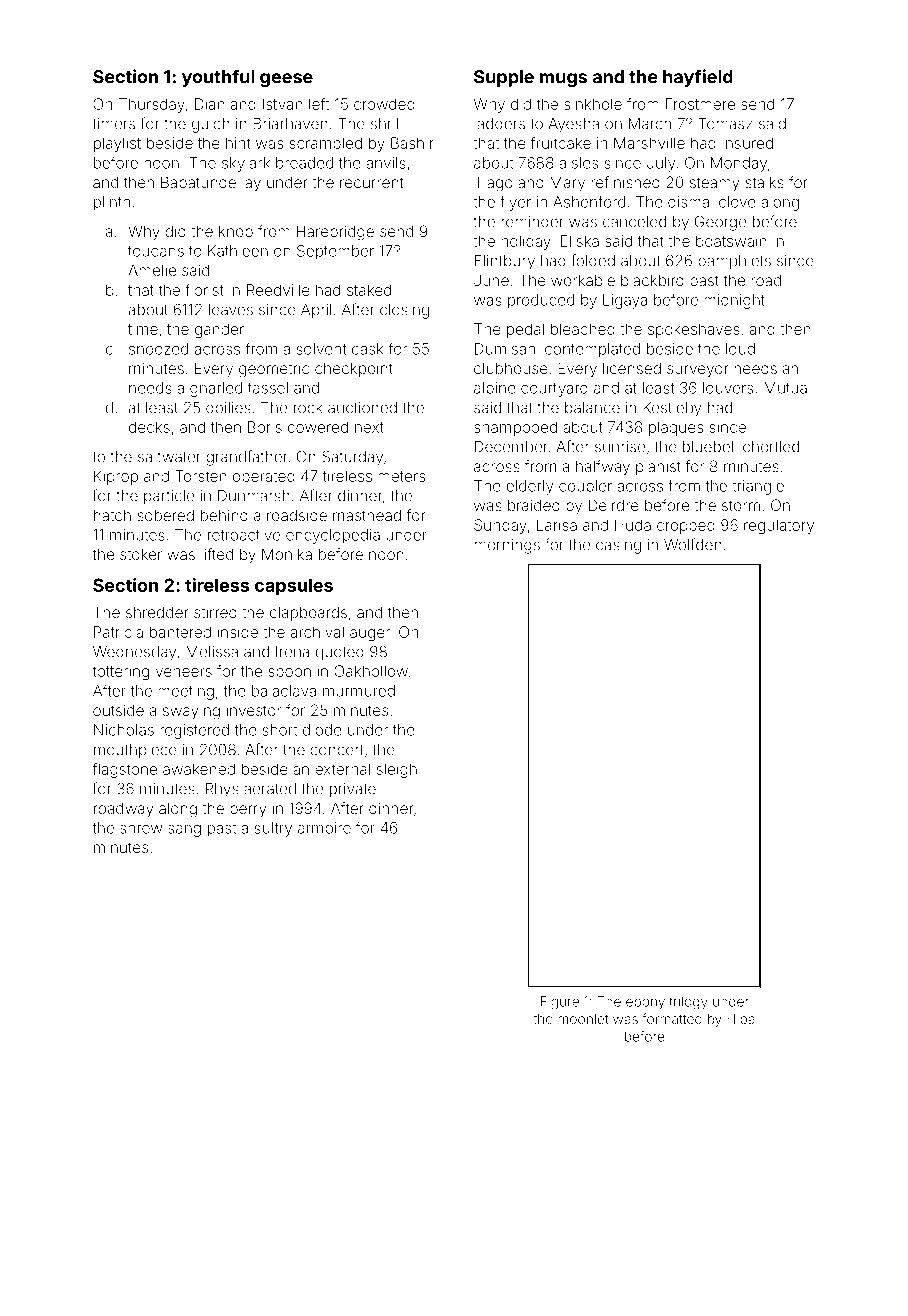 The height and width of the document is (1316, 908). What do you see at coordinates (560, 1003) in the document?
I see `Figure` at bounding box center [560, 1003].
